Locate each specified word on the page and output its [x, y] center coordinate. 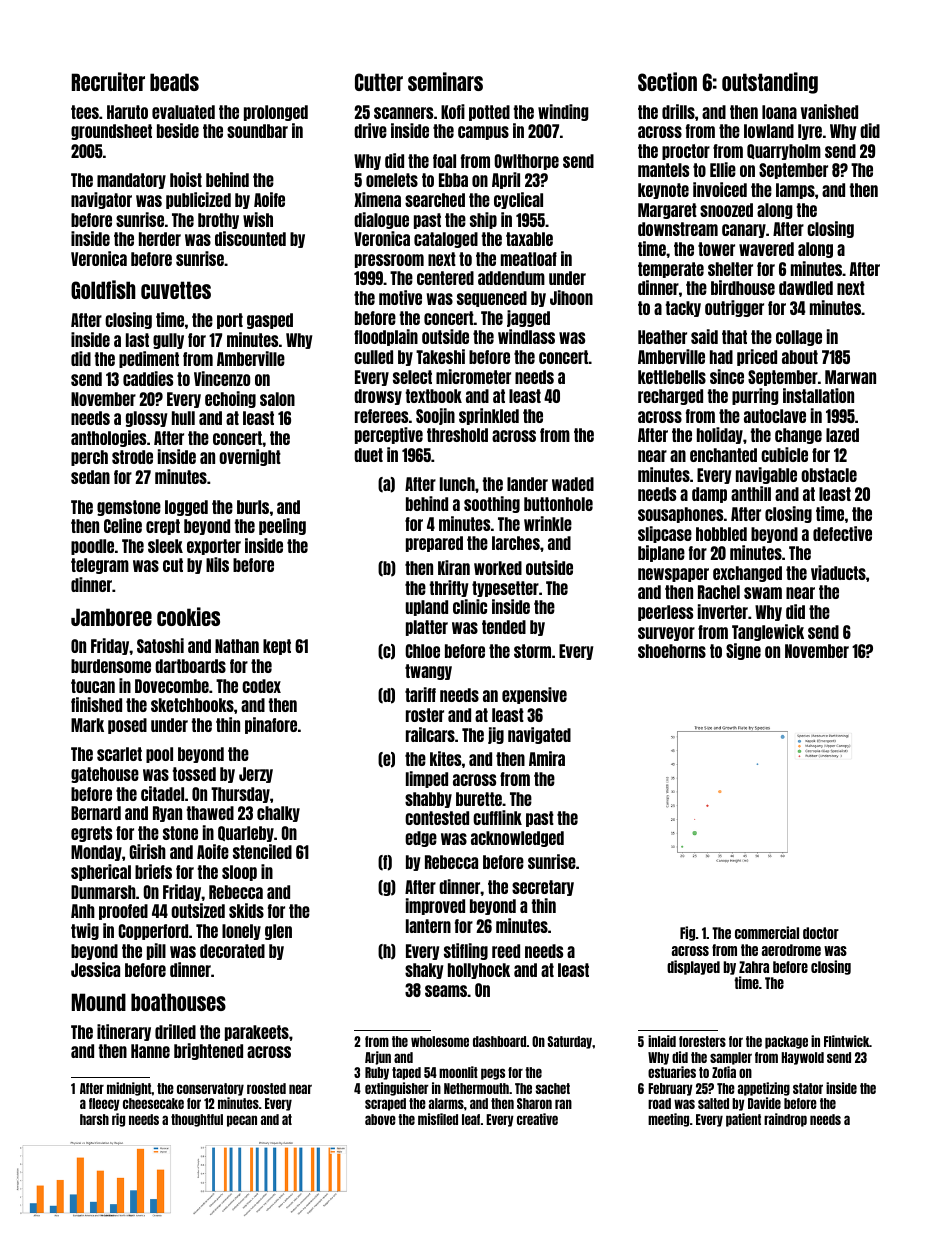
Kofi [453, 111]
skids [246, 910]
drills [678, 111]
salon [277, 399]
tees [85, 112]
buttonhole [558, 504]
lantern [428, 926]
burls [253, 507]
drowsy [378, 397]
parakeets [257, 1033]
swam [763, 593]
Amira [547, 758]
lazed [842, 435]
